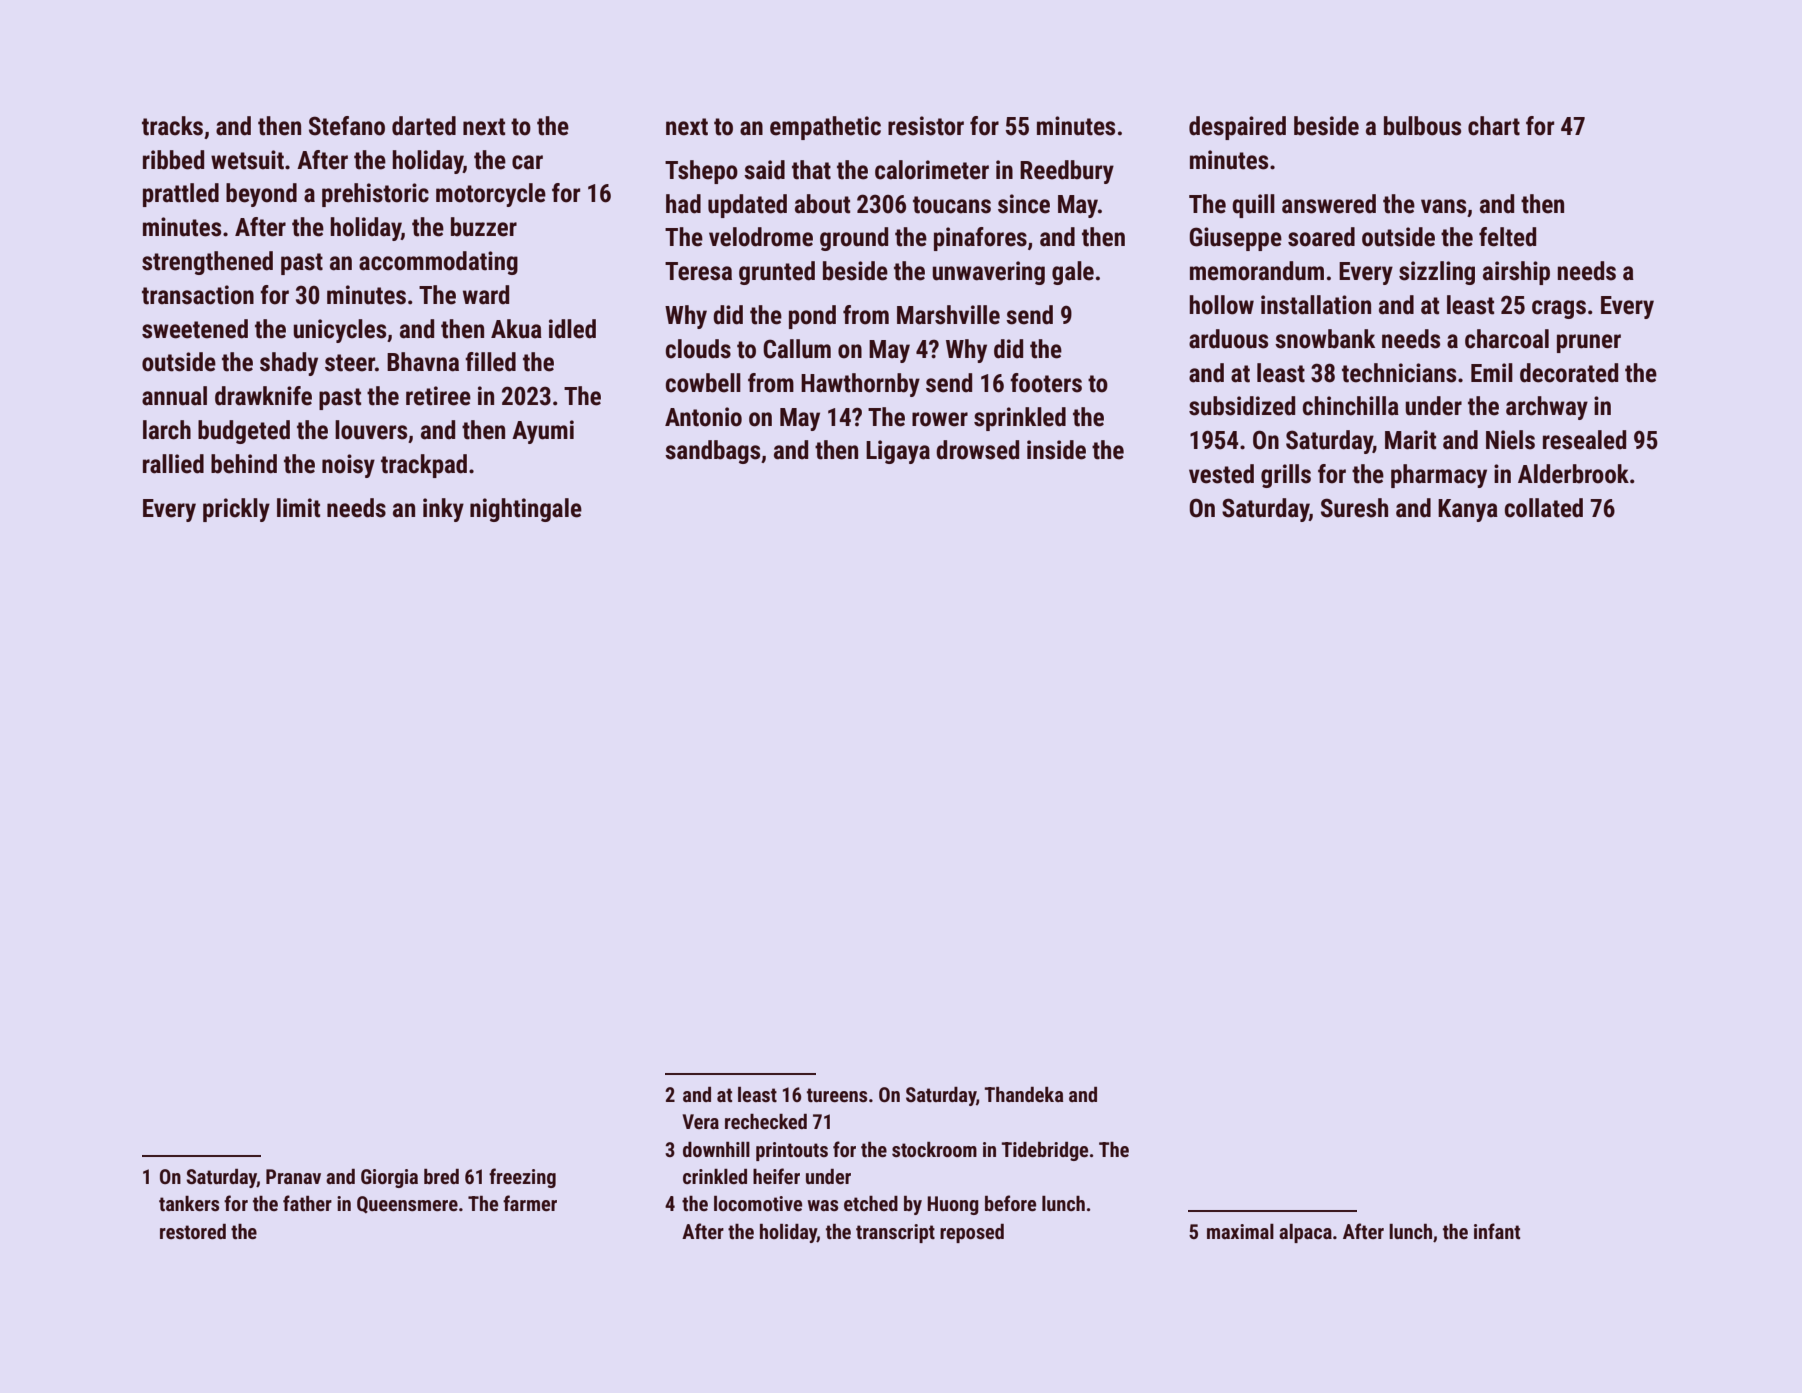 Image resolution: width=1802 pixels, height=1393 pixels. Describe the element at coordinates (811, 170) in the image. I see `that` at that location.
